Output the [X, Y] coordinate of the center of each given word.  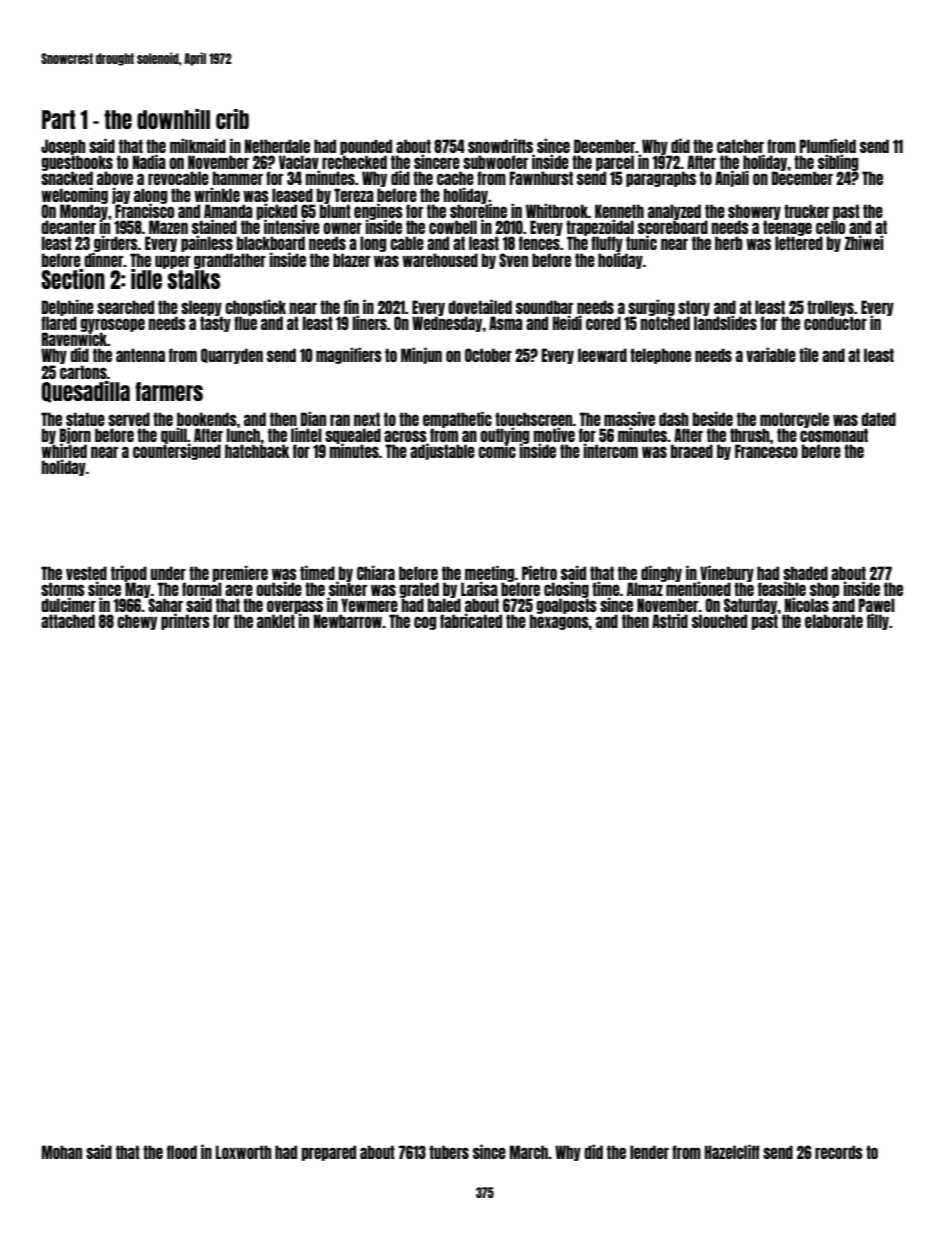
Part [58, 119]
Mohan [62, 1152]
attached [68, 621]
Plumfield [828, 145]
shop [824, 590]
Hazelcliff [732, 1151]
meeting [490, 573]
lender [649, 1152]
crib [232, 119]
